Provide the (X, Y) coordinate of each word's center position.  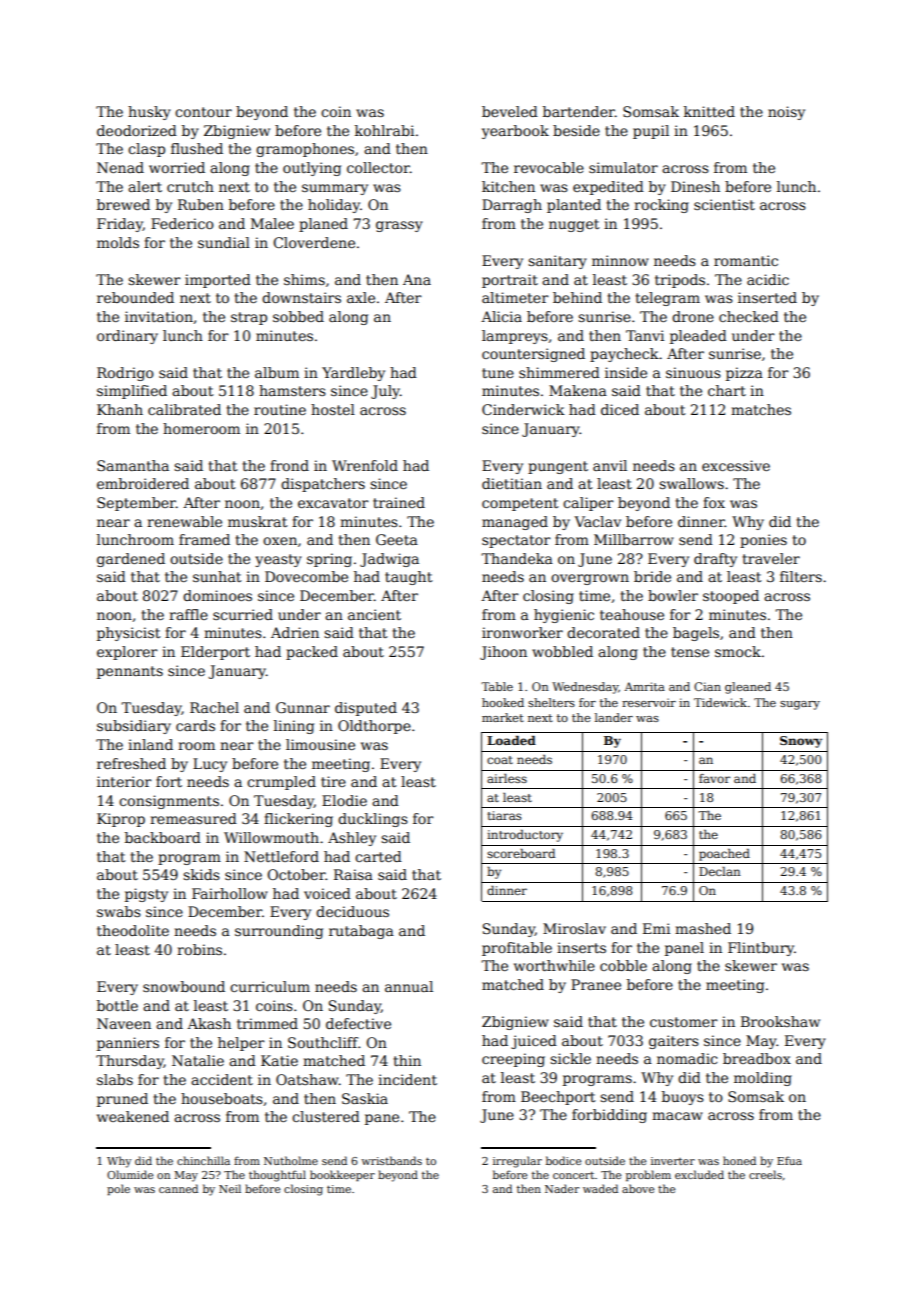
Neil (230, 1188)
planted (574, 206)
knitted (709, 111)
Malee (272, 223)
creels (765, 1174)
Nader (562, 1188)
